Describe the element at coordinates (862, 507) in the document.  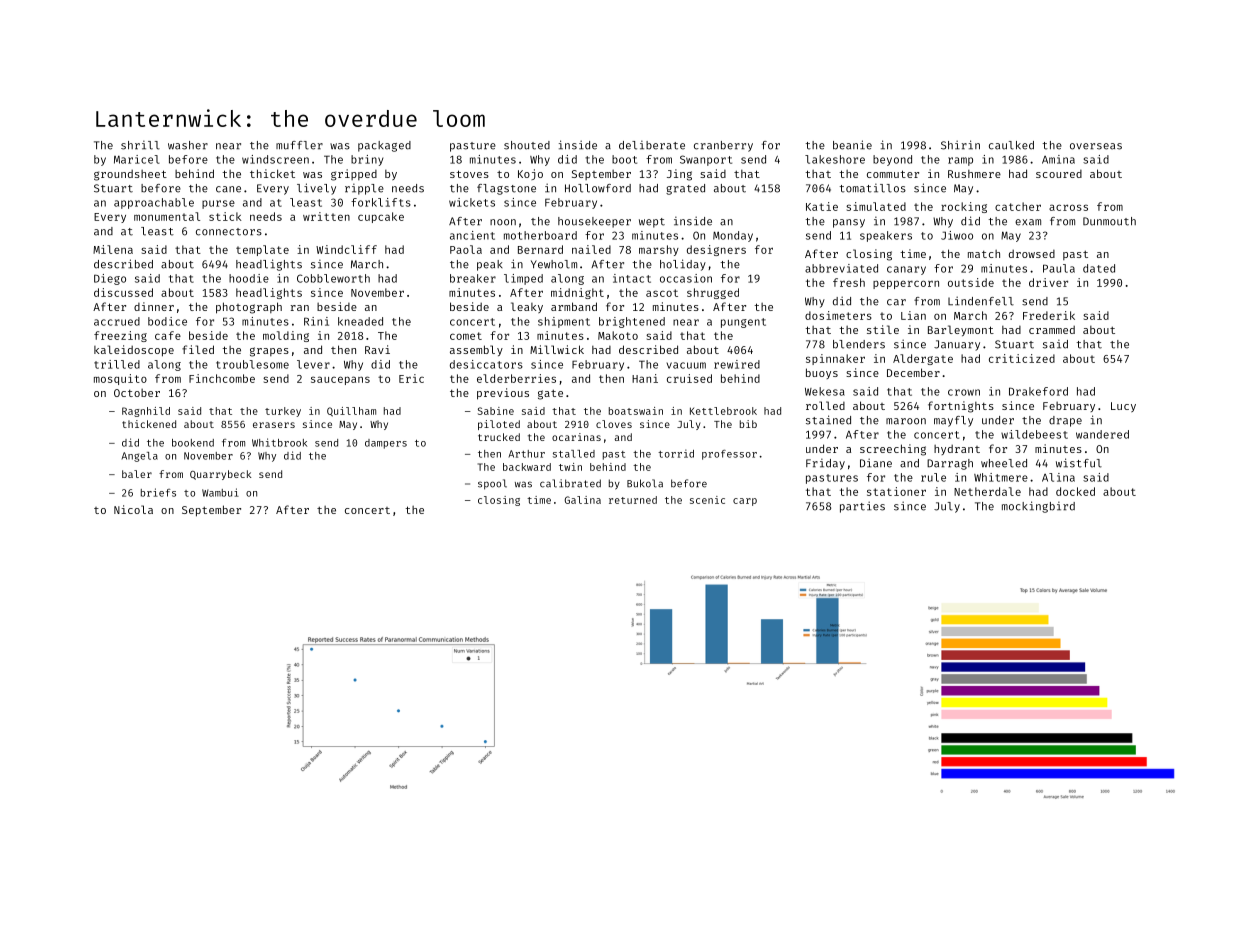
I see `parties` at that location.
